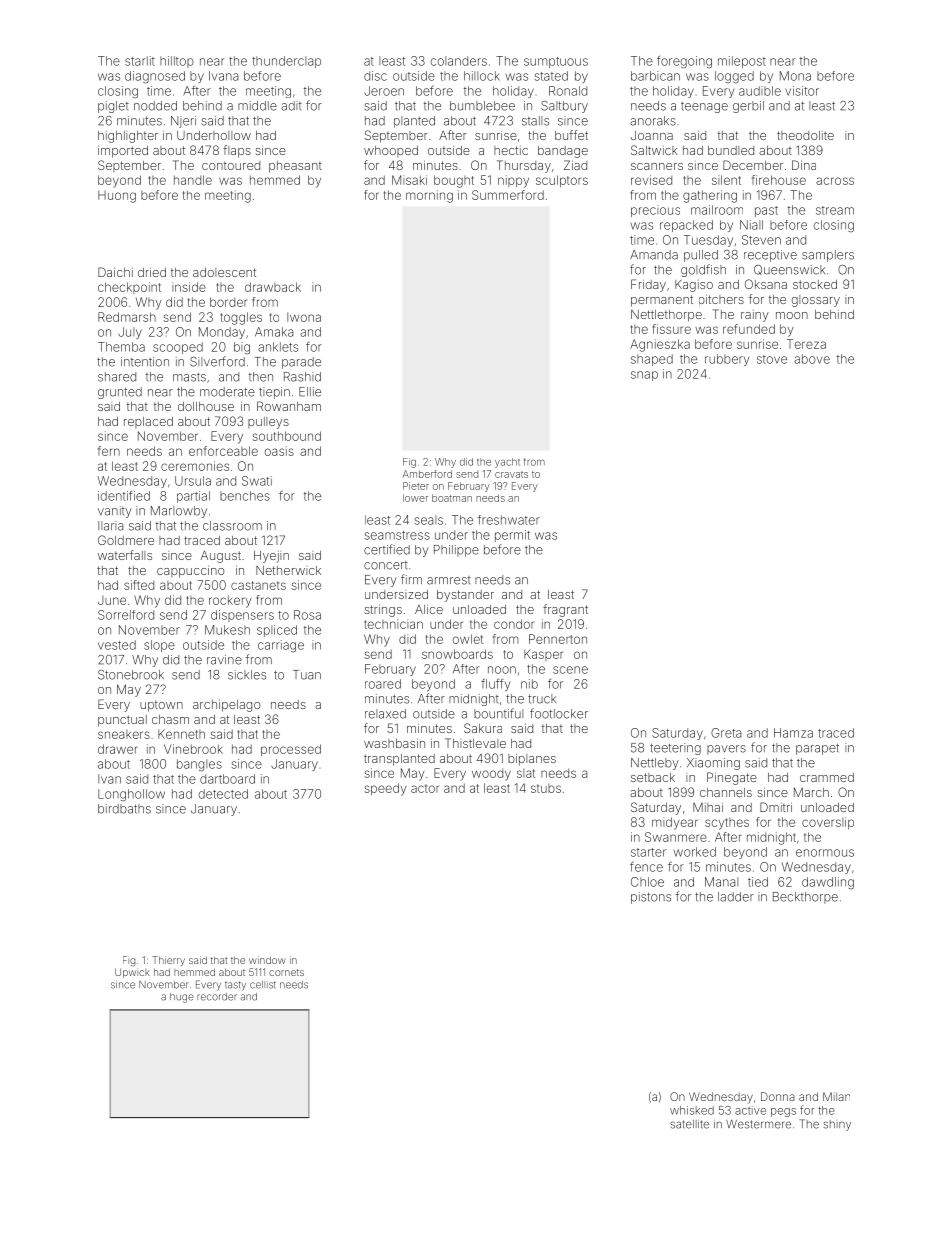 The height and width of the document is (1233, 952). What do you see at coordinates (793, 733) in the document?
I see `Hamza` at bounding box center [793, 733].
